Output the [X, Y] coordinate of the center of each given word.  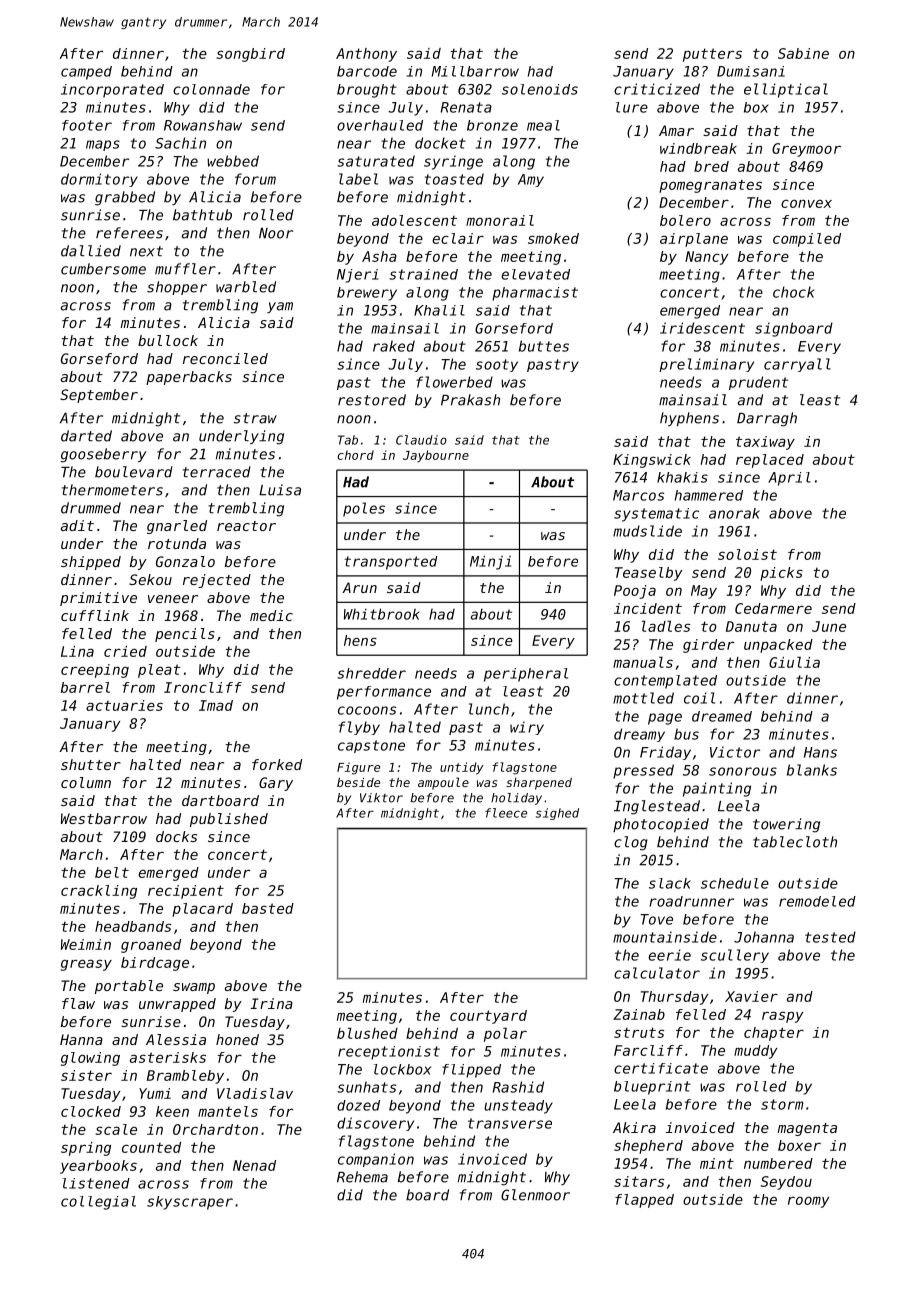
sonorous [743, 771]
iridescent [702, 328]
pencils [185, 635]
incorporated [112, 91]
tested [830, 937]
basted [268, 908]
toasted [454, 179]
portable [129, 987]
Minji [490, 562]
